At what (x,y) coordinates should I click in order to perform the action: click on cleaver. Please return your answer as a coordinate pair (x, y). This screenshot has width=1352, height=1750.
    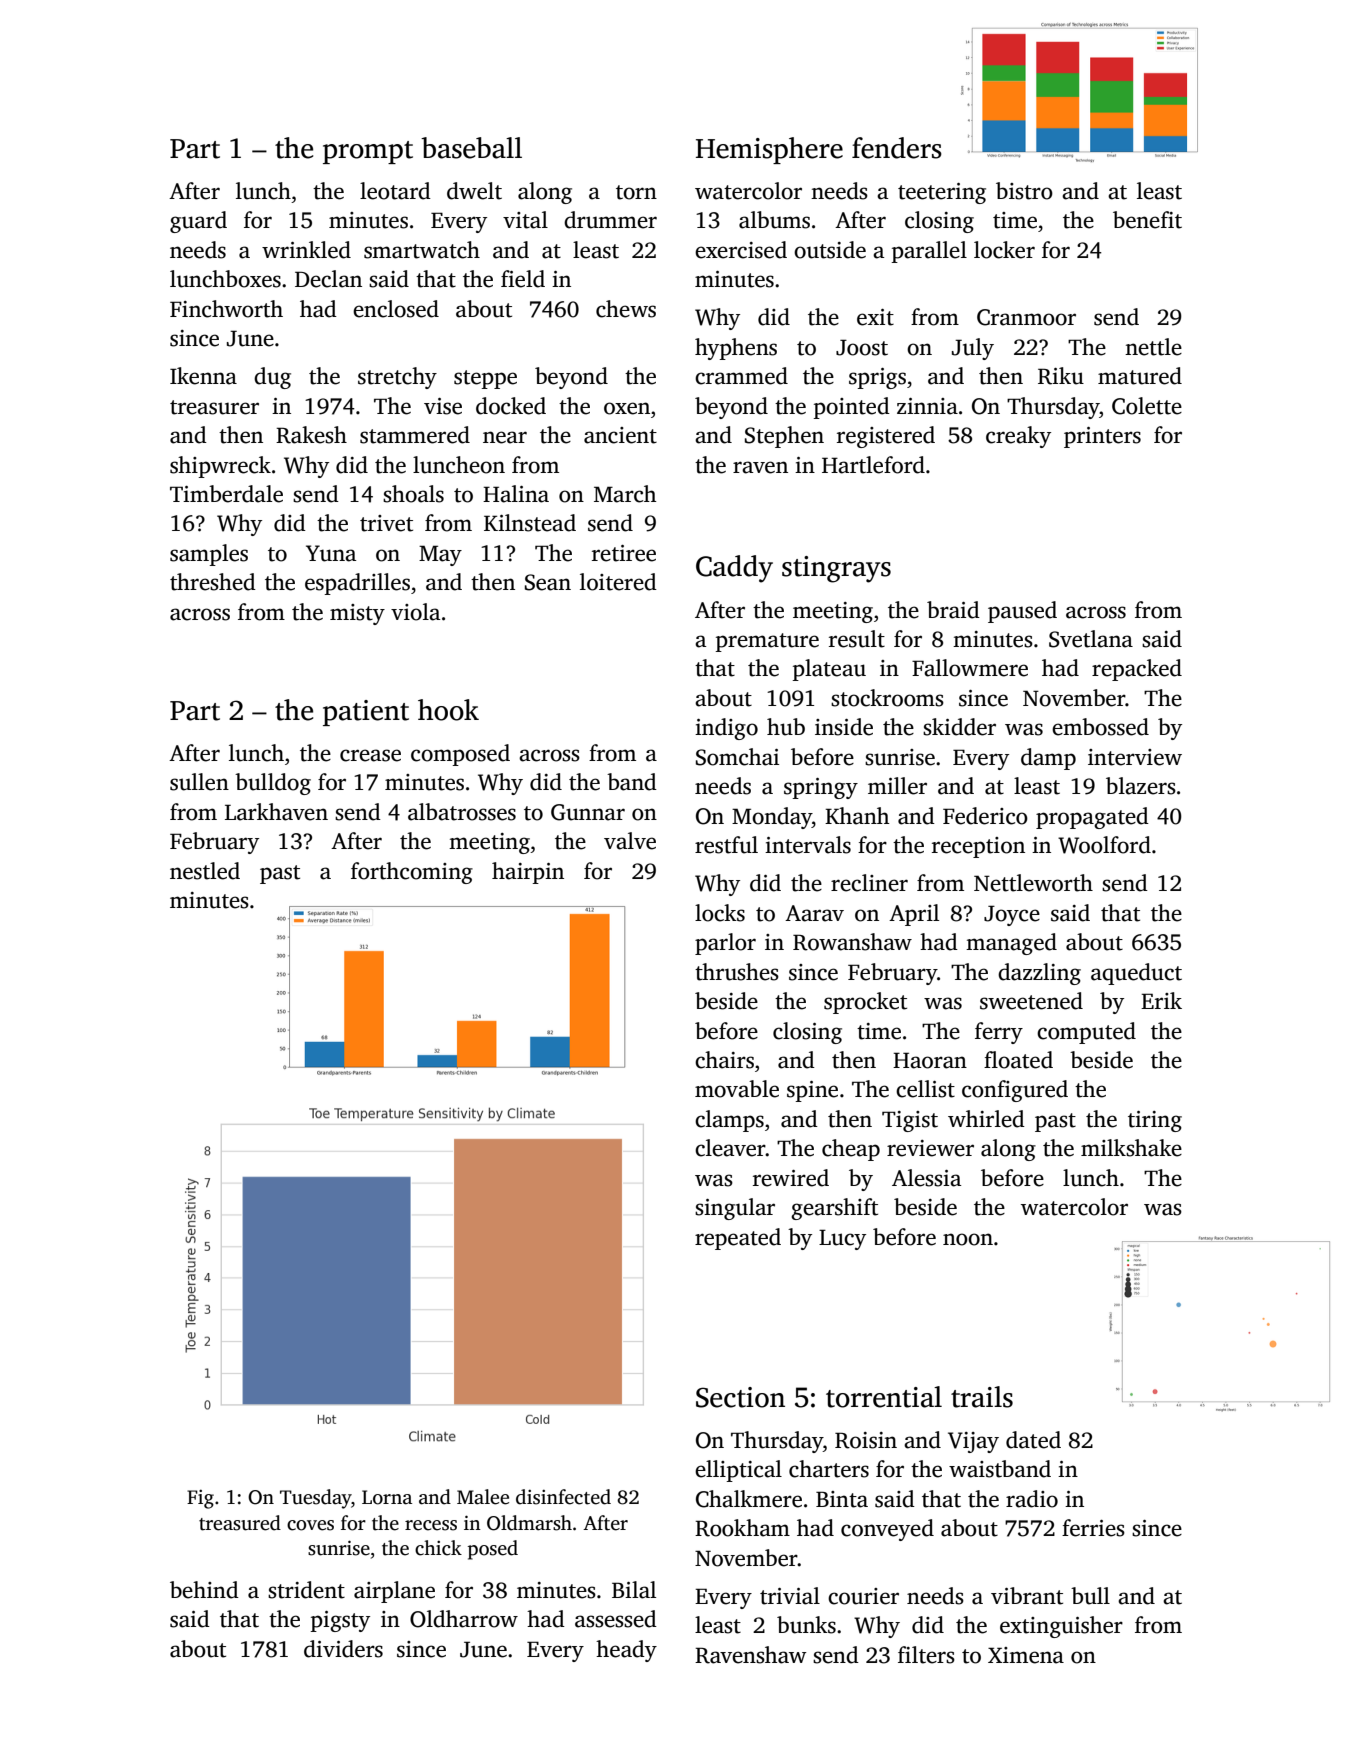
    Looking at the image, I should click on (730, 1148).
